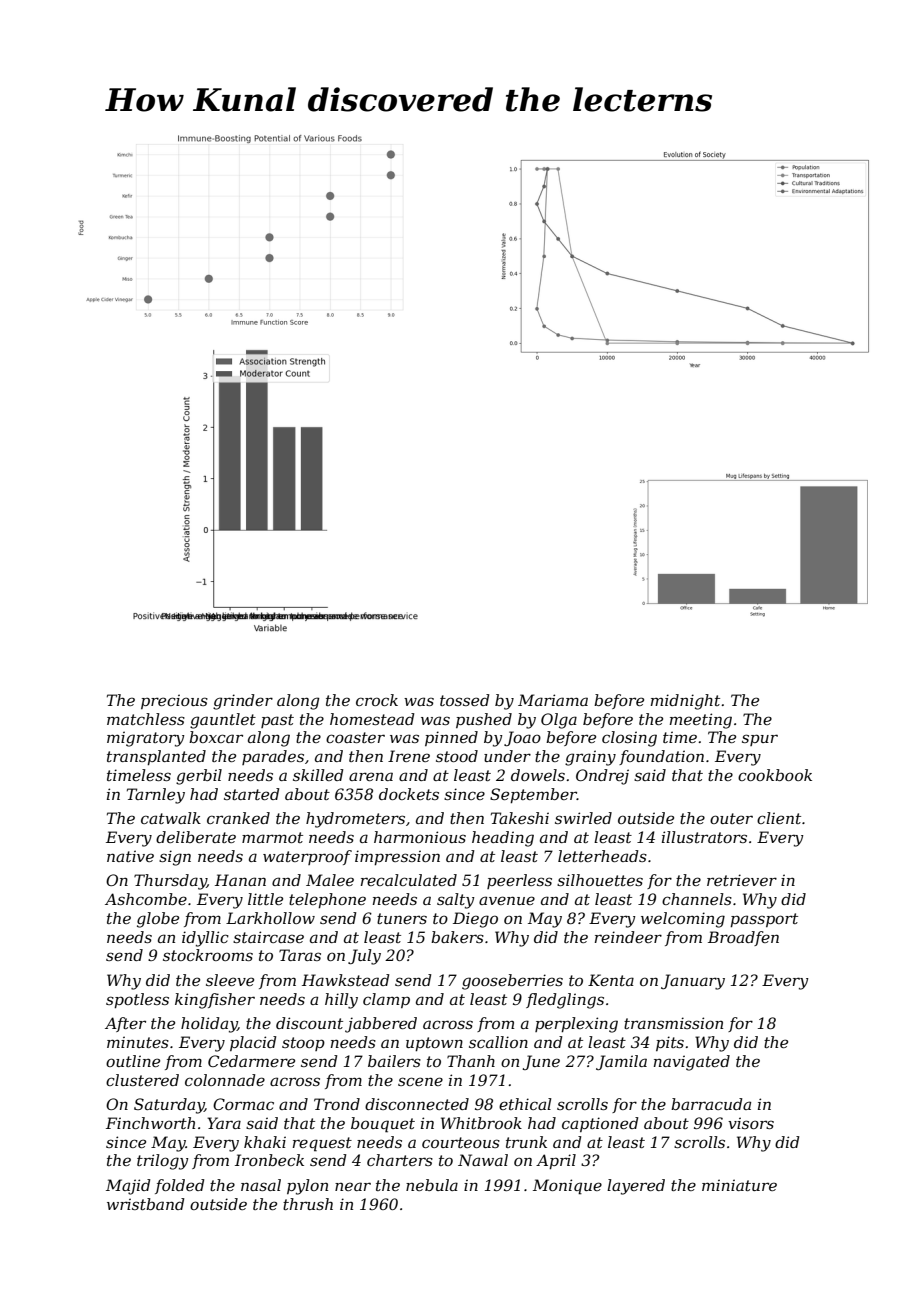  I want to click on letterheads, so click(602, 856).
